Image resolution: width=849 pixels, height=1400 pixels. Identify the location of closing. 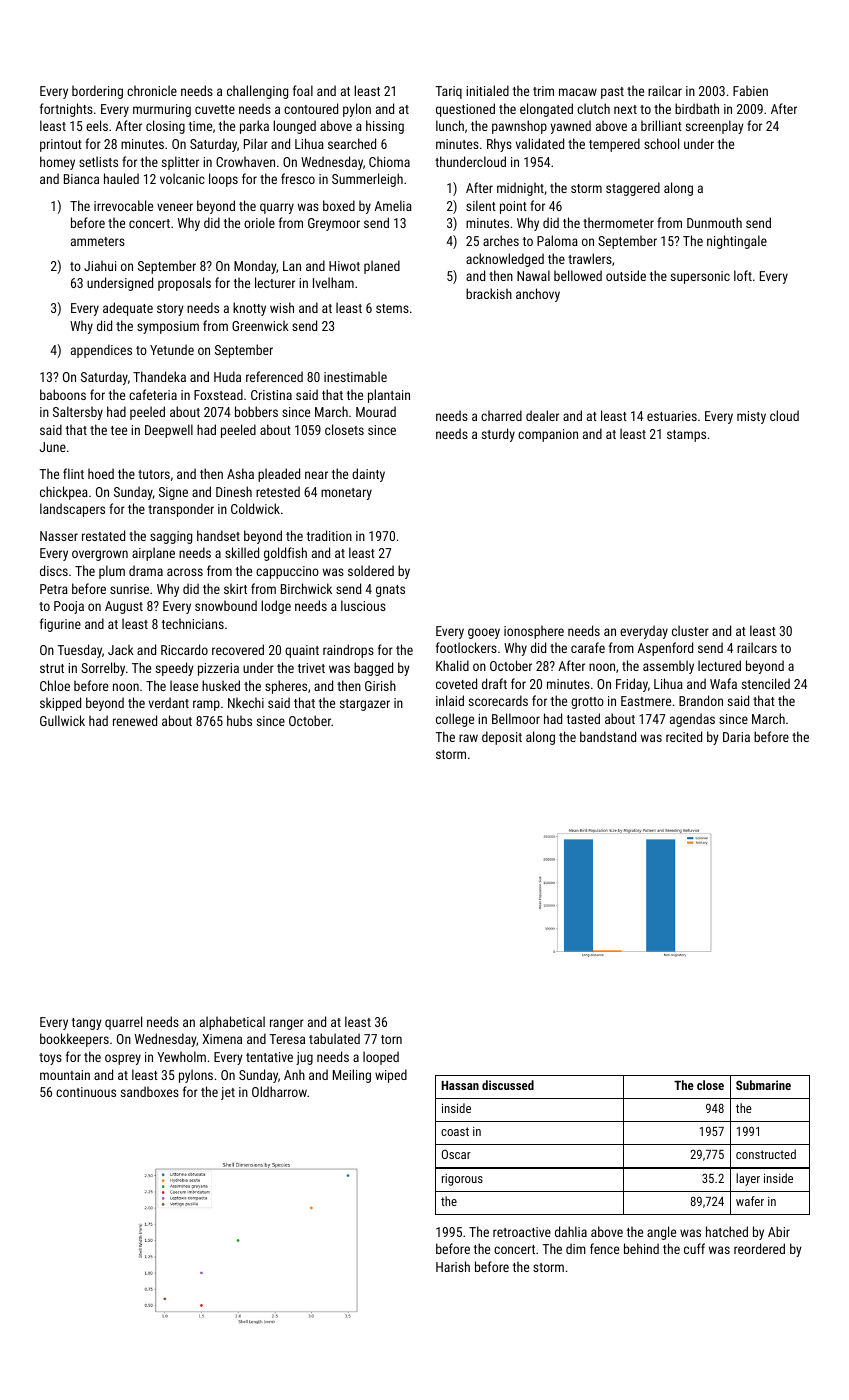
(165, 127).
